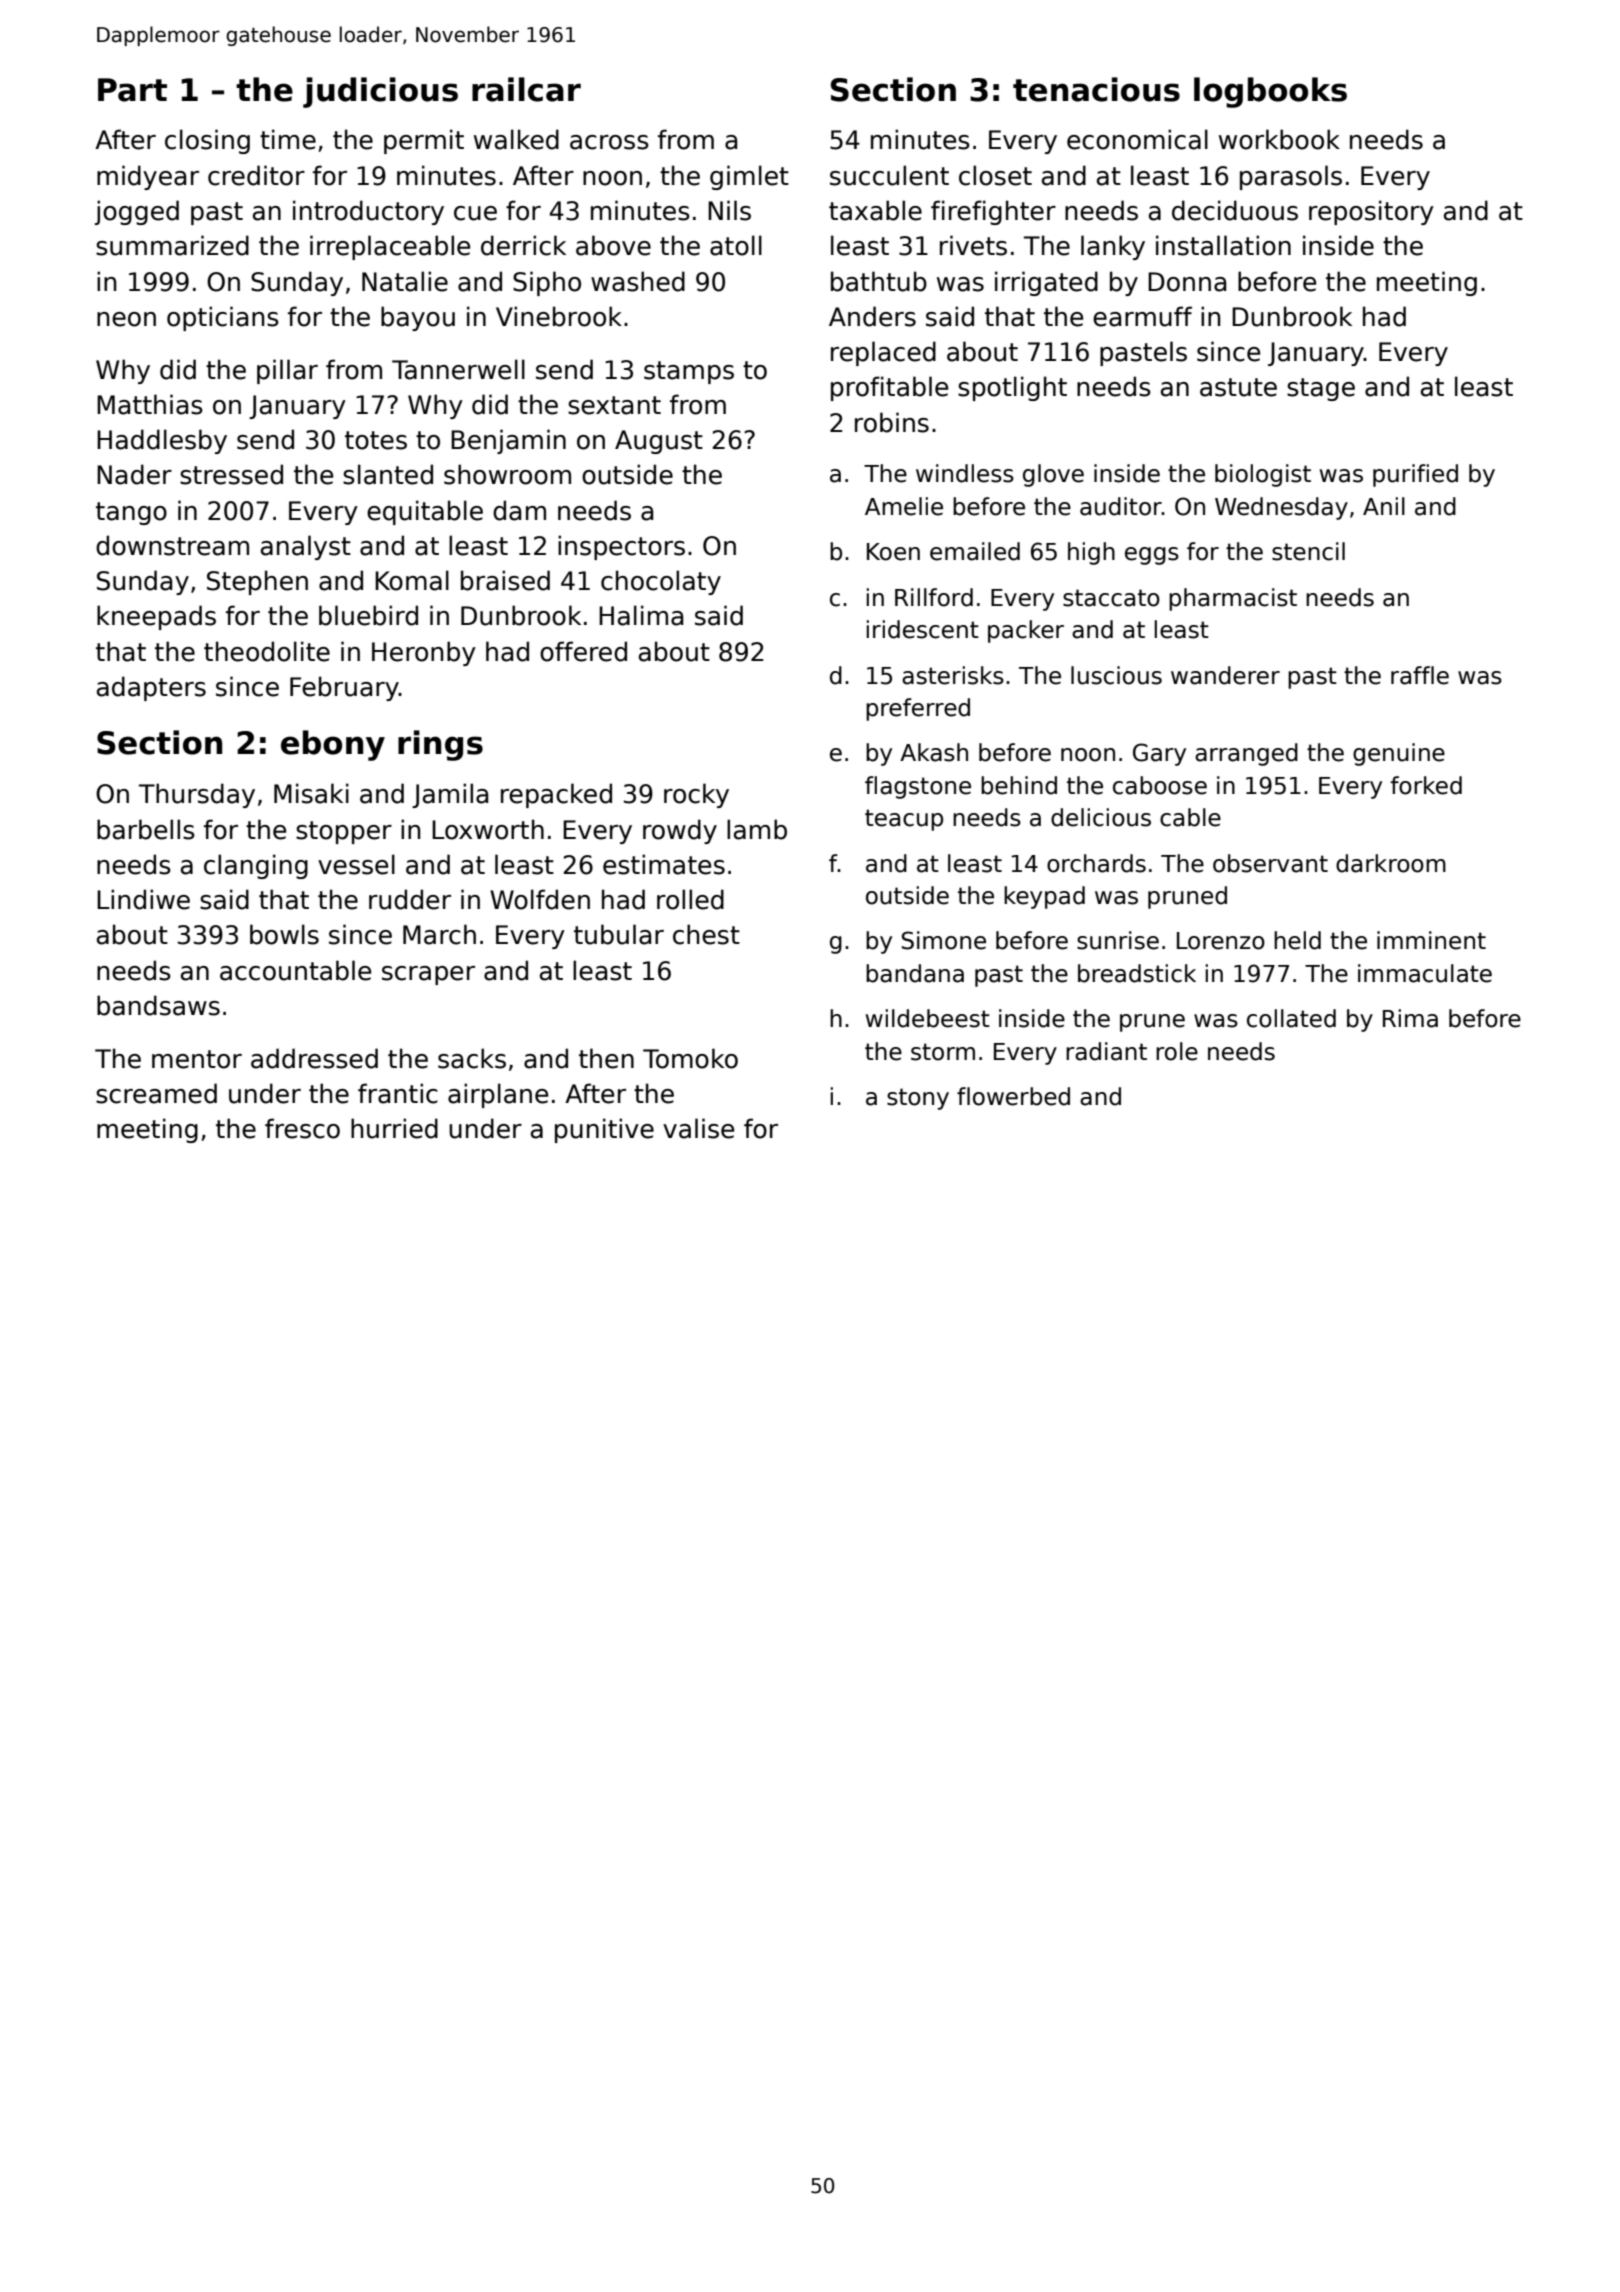  I want to click on airplane, so click(498, 1095).
